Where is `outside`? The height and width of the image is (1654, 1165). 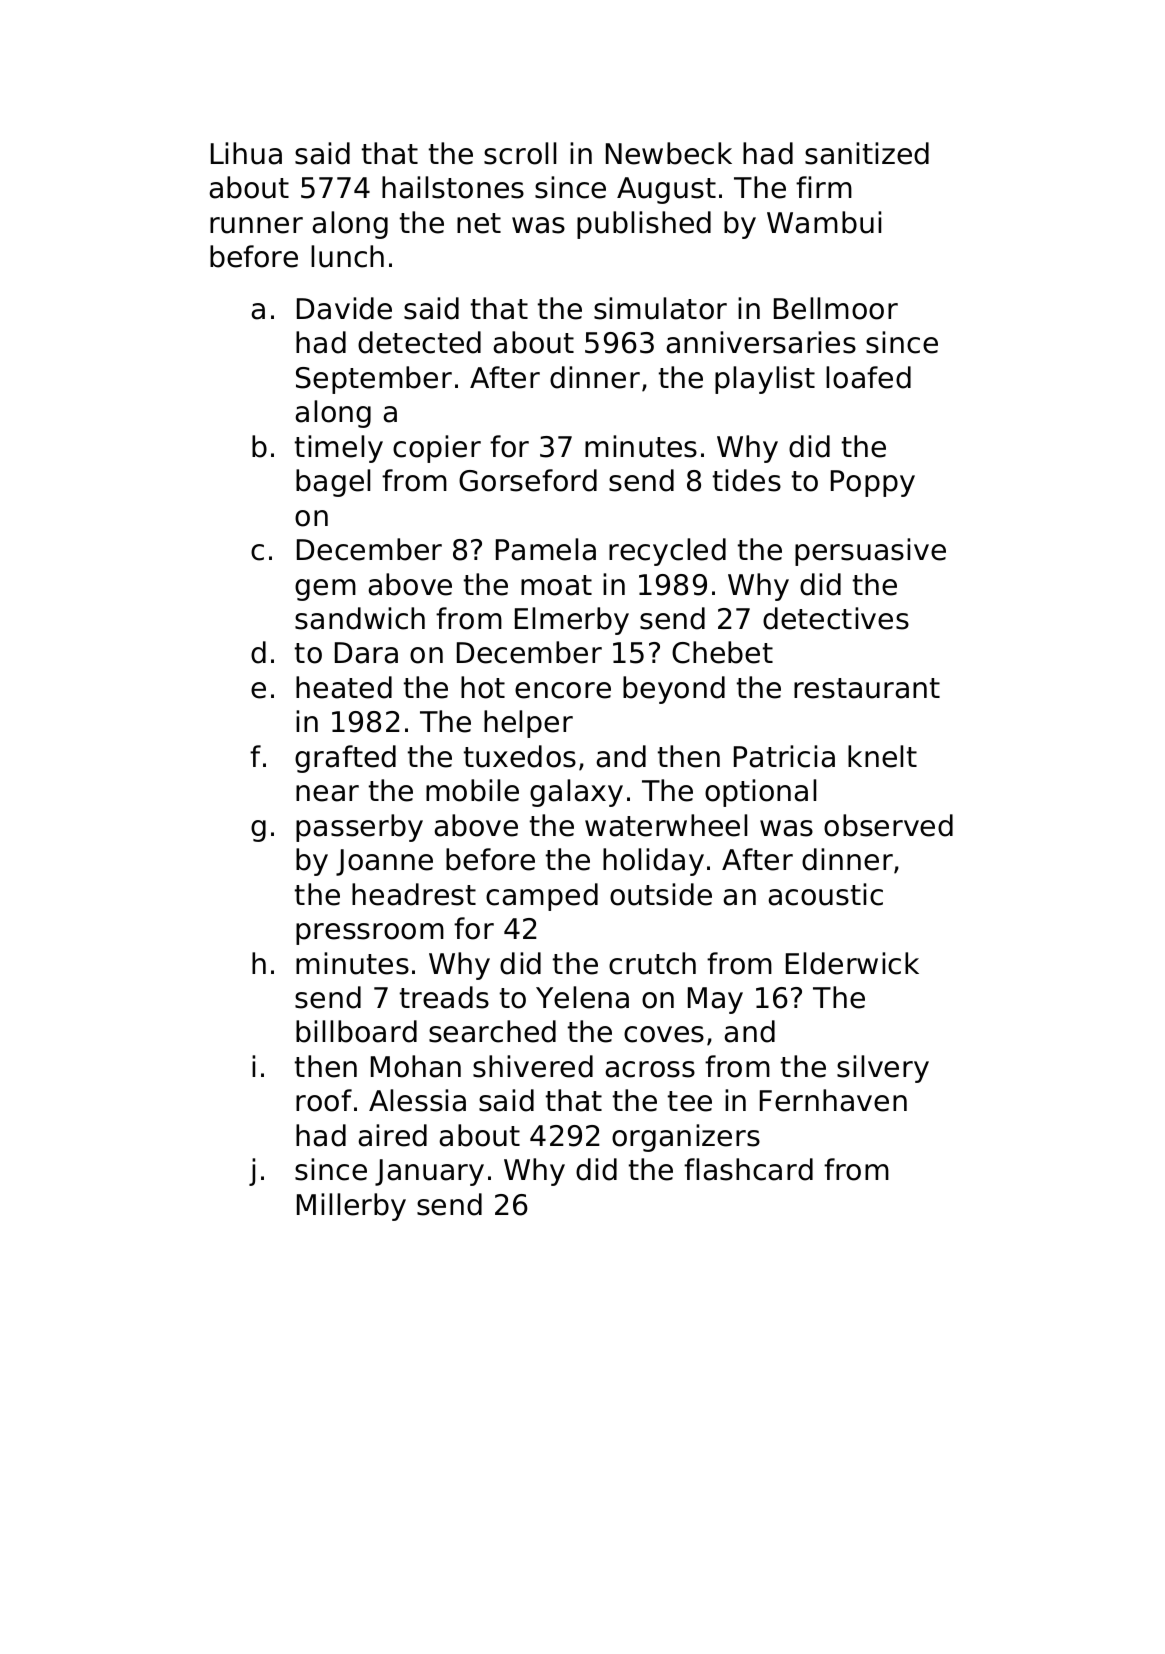
outside is located at coordinates (661, 894).
